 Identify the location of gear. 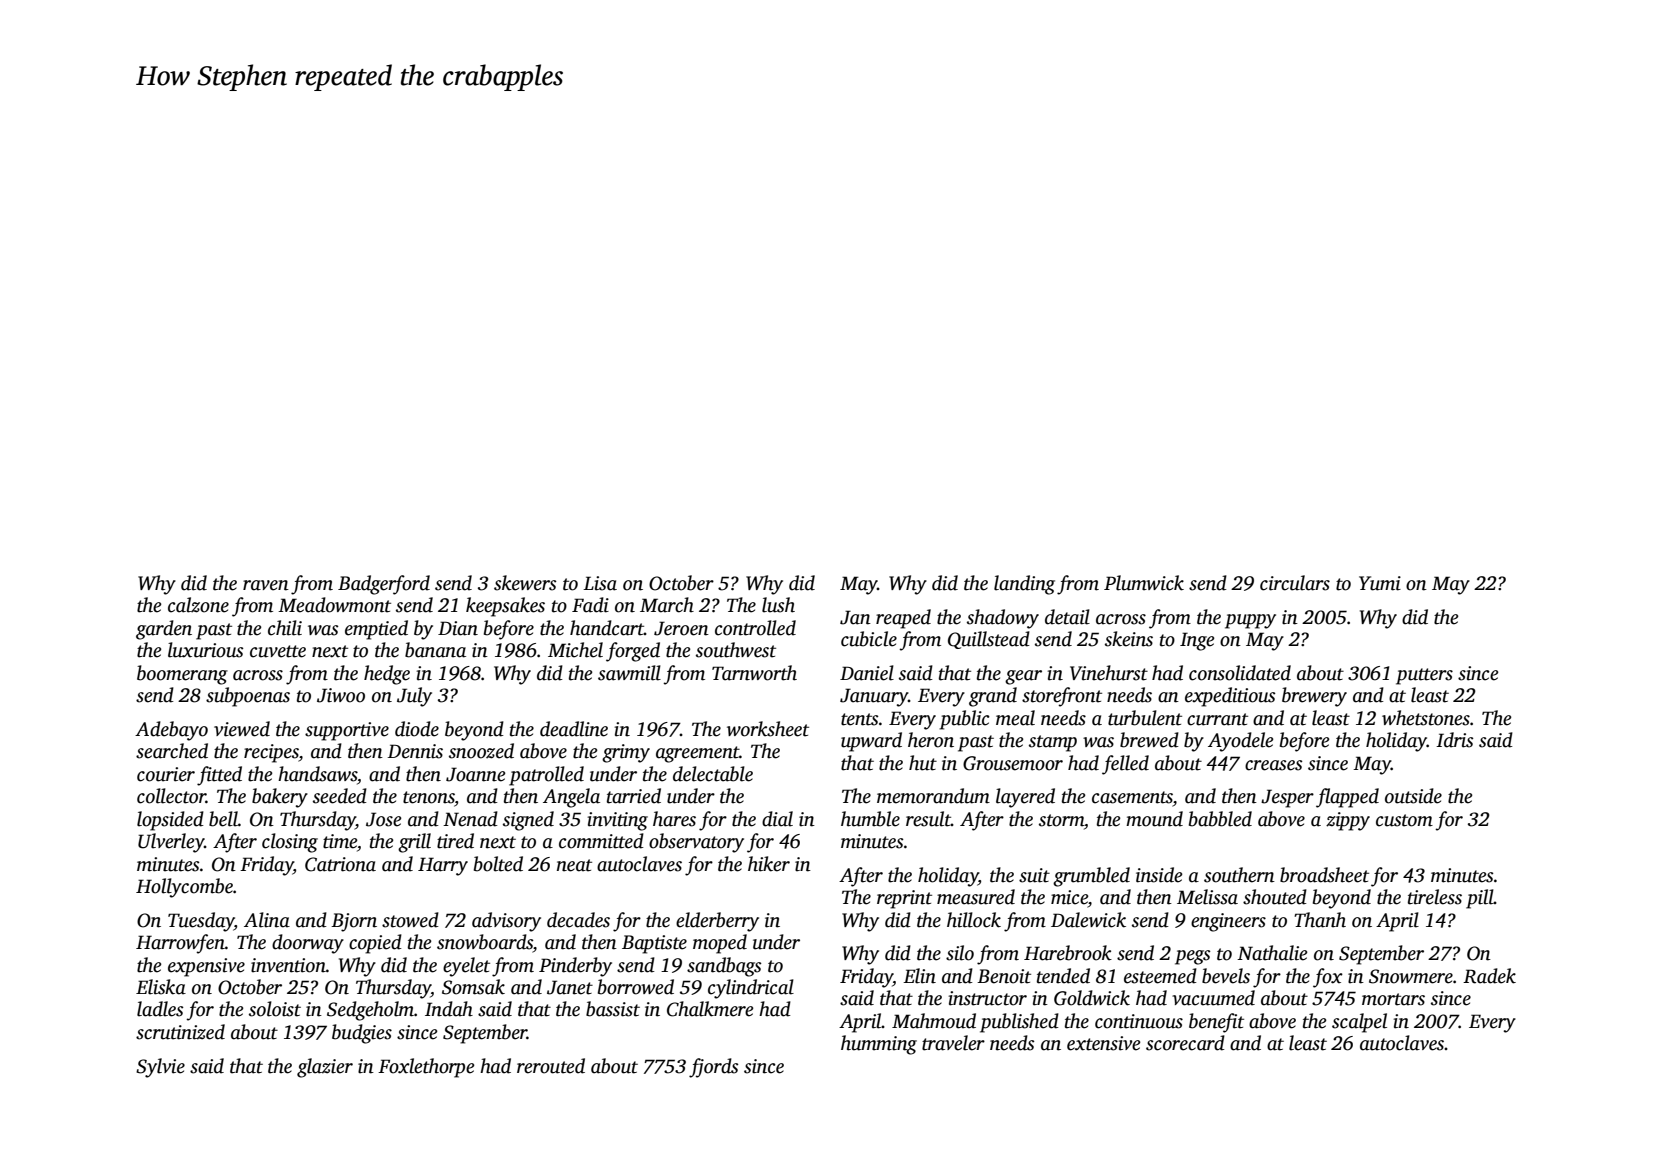
(1023, 677).
